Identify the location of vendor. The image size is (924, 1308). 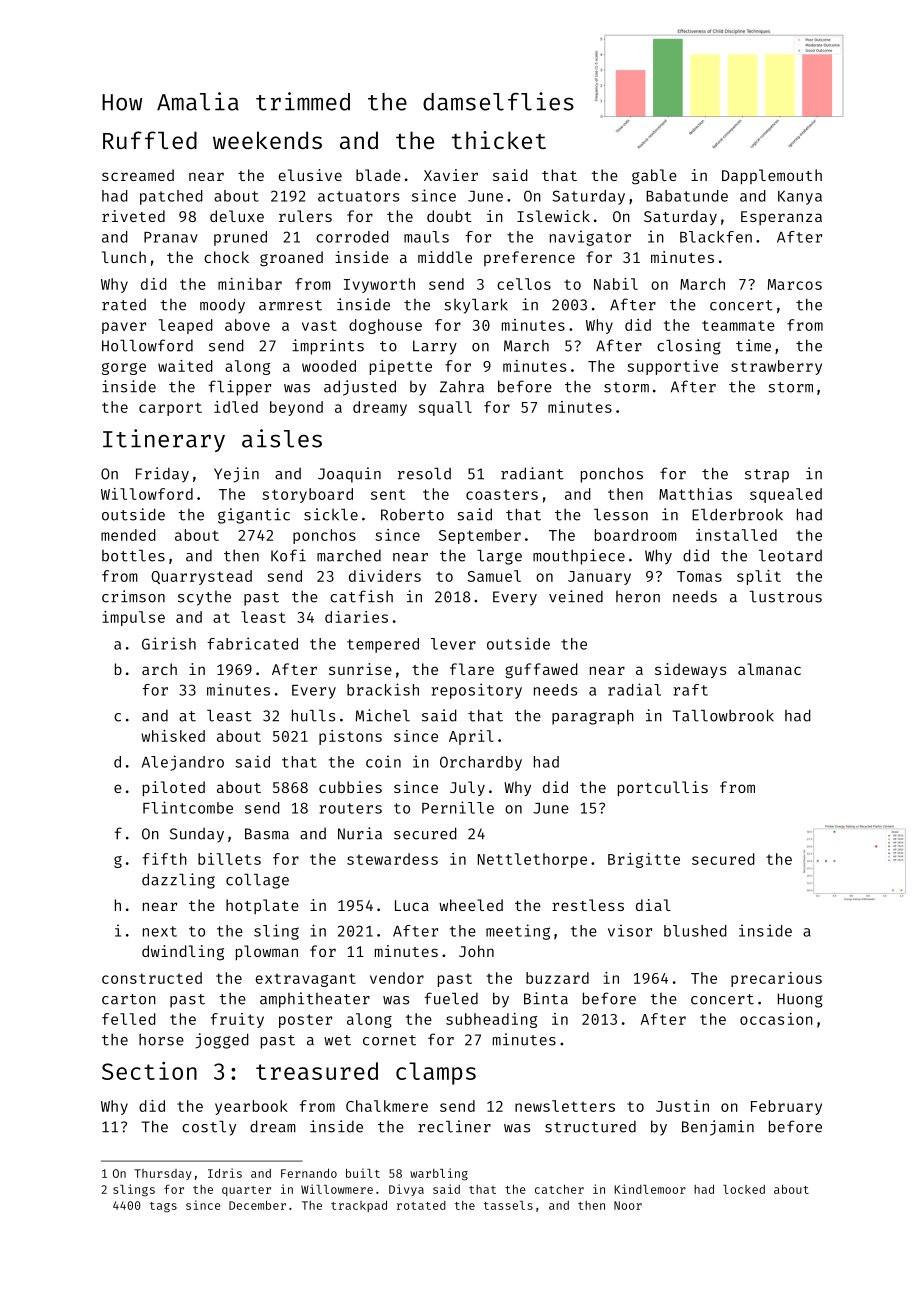
(397, 978).
